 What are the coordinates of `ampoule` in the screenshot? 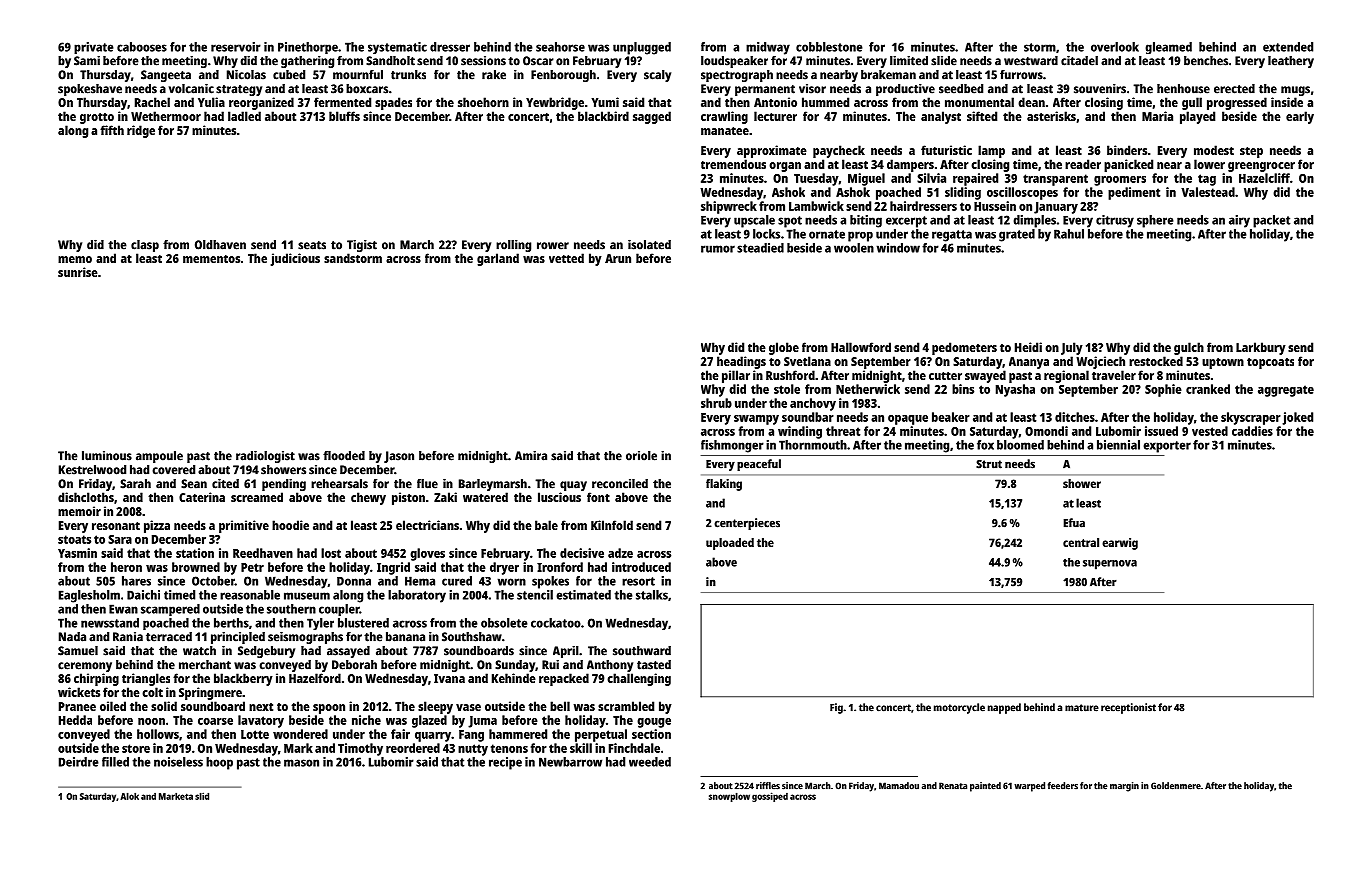 It's located at (159, 457).
